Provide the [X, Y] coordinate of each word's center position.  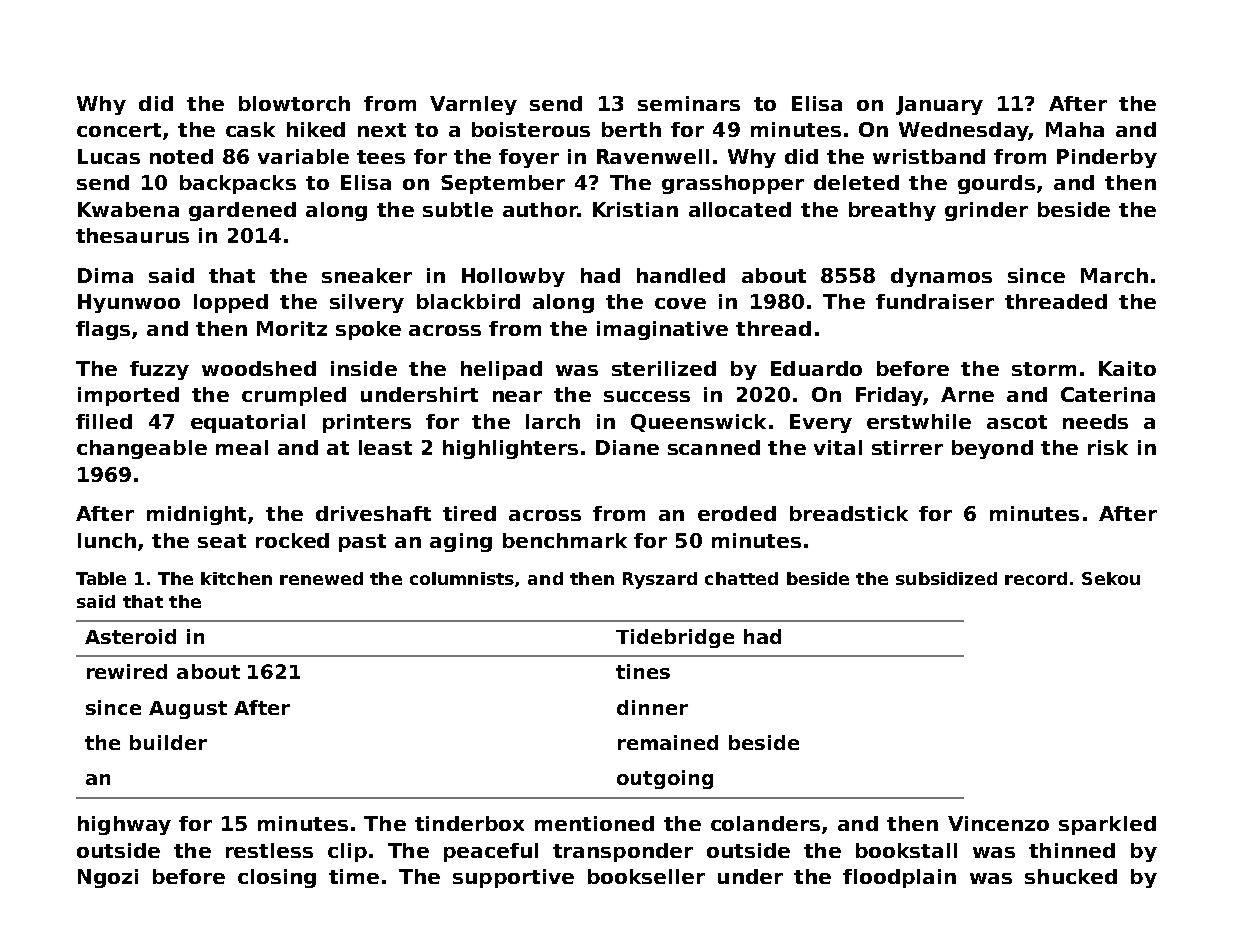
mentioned [594, 823]
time [354, 876]
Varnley [473, 105]
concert [119, 130]
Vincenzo [998, 823]
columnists [462, 578]
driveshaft [373, 513]
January [939, 105]
